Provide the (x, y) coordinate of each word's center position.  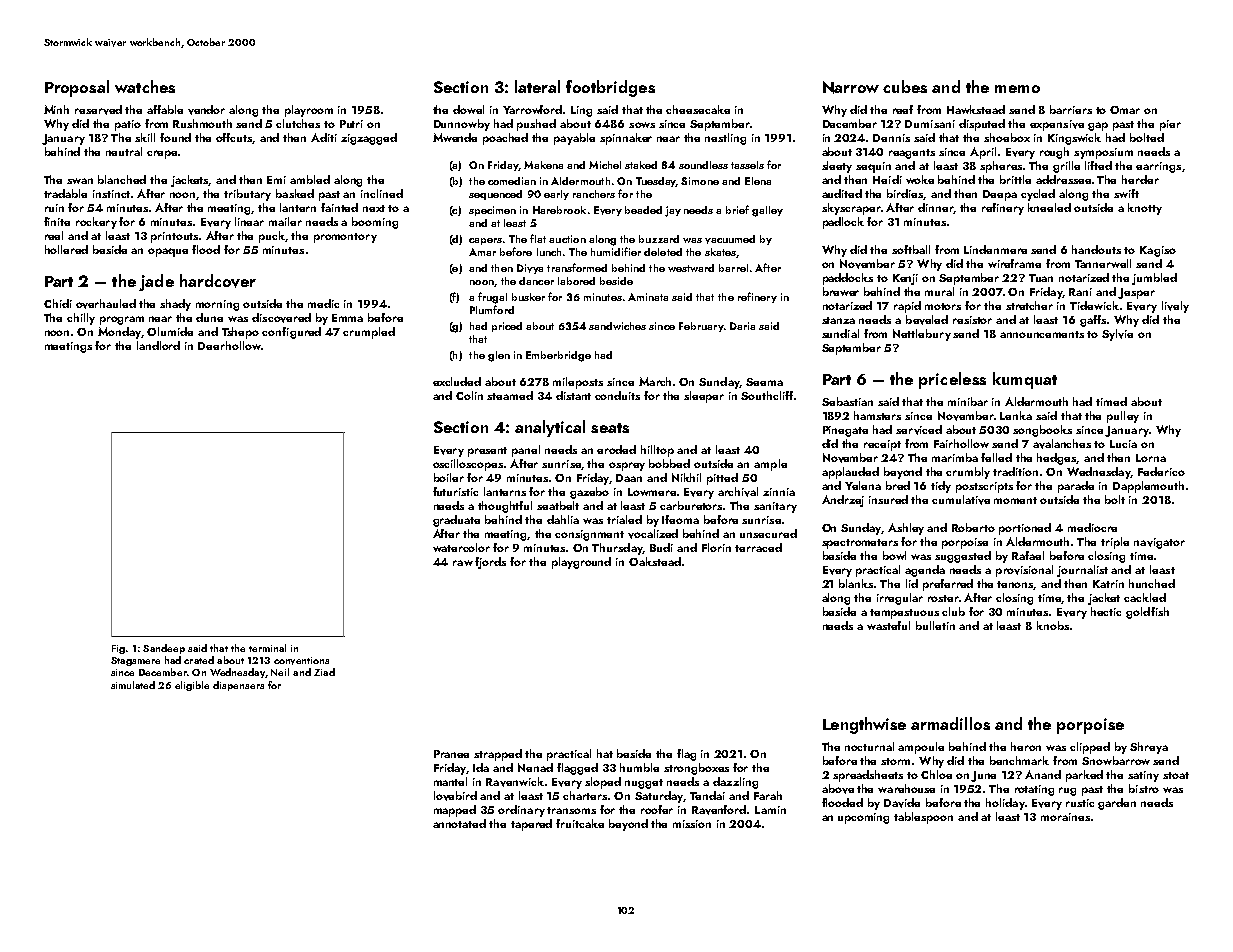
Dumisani (930, 124)
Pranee (451, 754)
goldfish (1147, 613)
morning (217, 305)
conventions (301, 661)
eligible (192, 686)
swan (80, 181)
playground (581, 563)
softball (911, 249)
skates (720, 252)
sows (642, 125)
